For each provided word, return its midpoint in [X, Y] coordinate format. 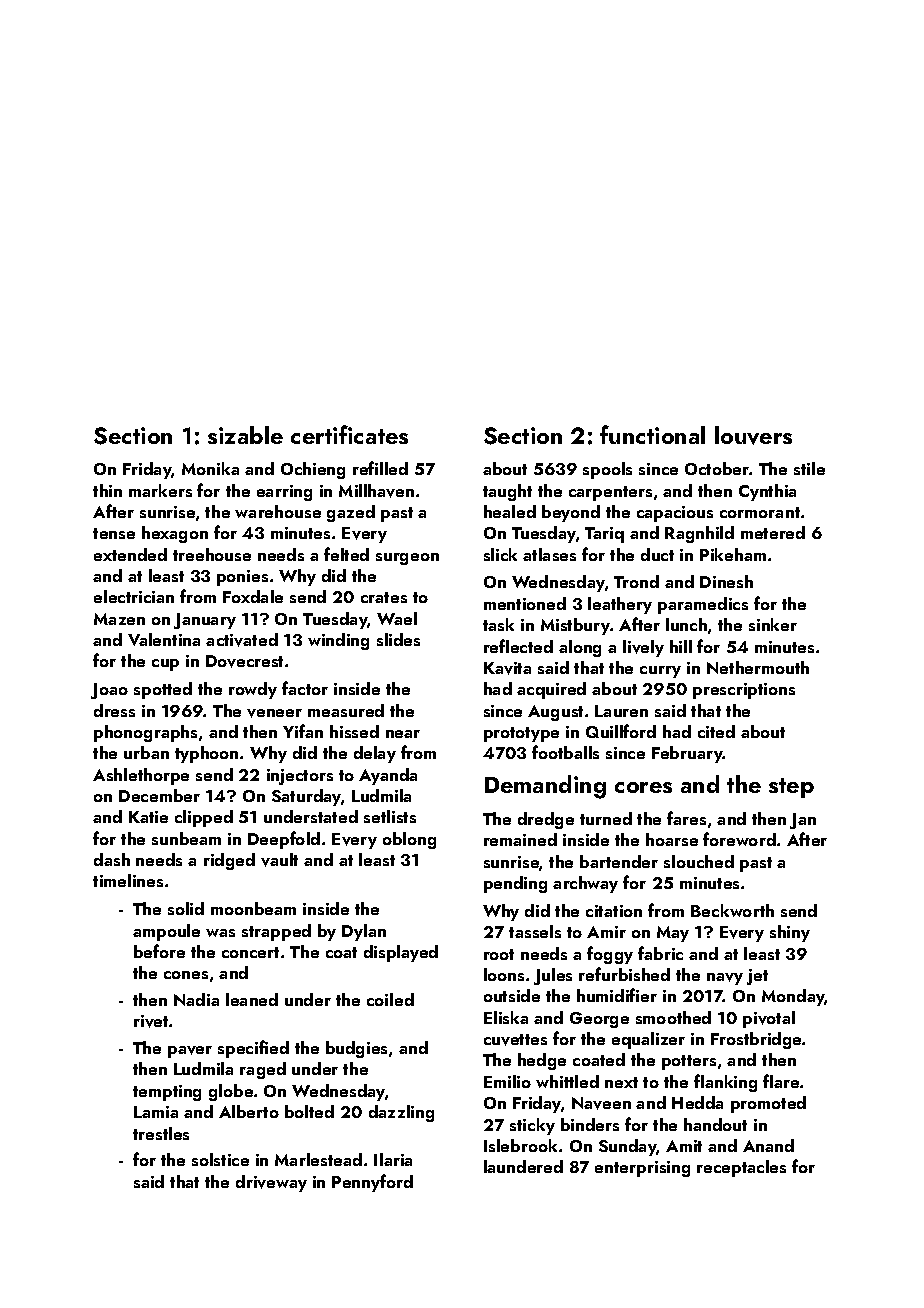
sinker [773, 624]
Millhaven [376, 491]
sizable [245, 435]
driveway [271, 1183]
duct [657, 554]
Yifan [303, 731]
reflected [518, 646]
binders [590, 1124]
